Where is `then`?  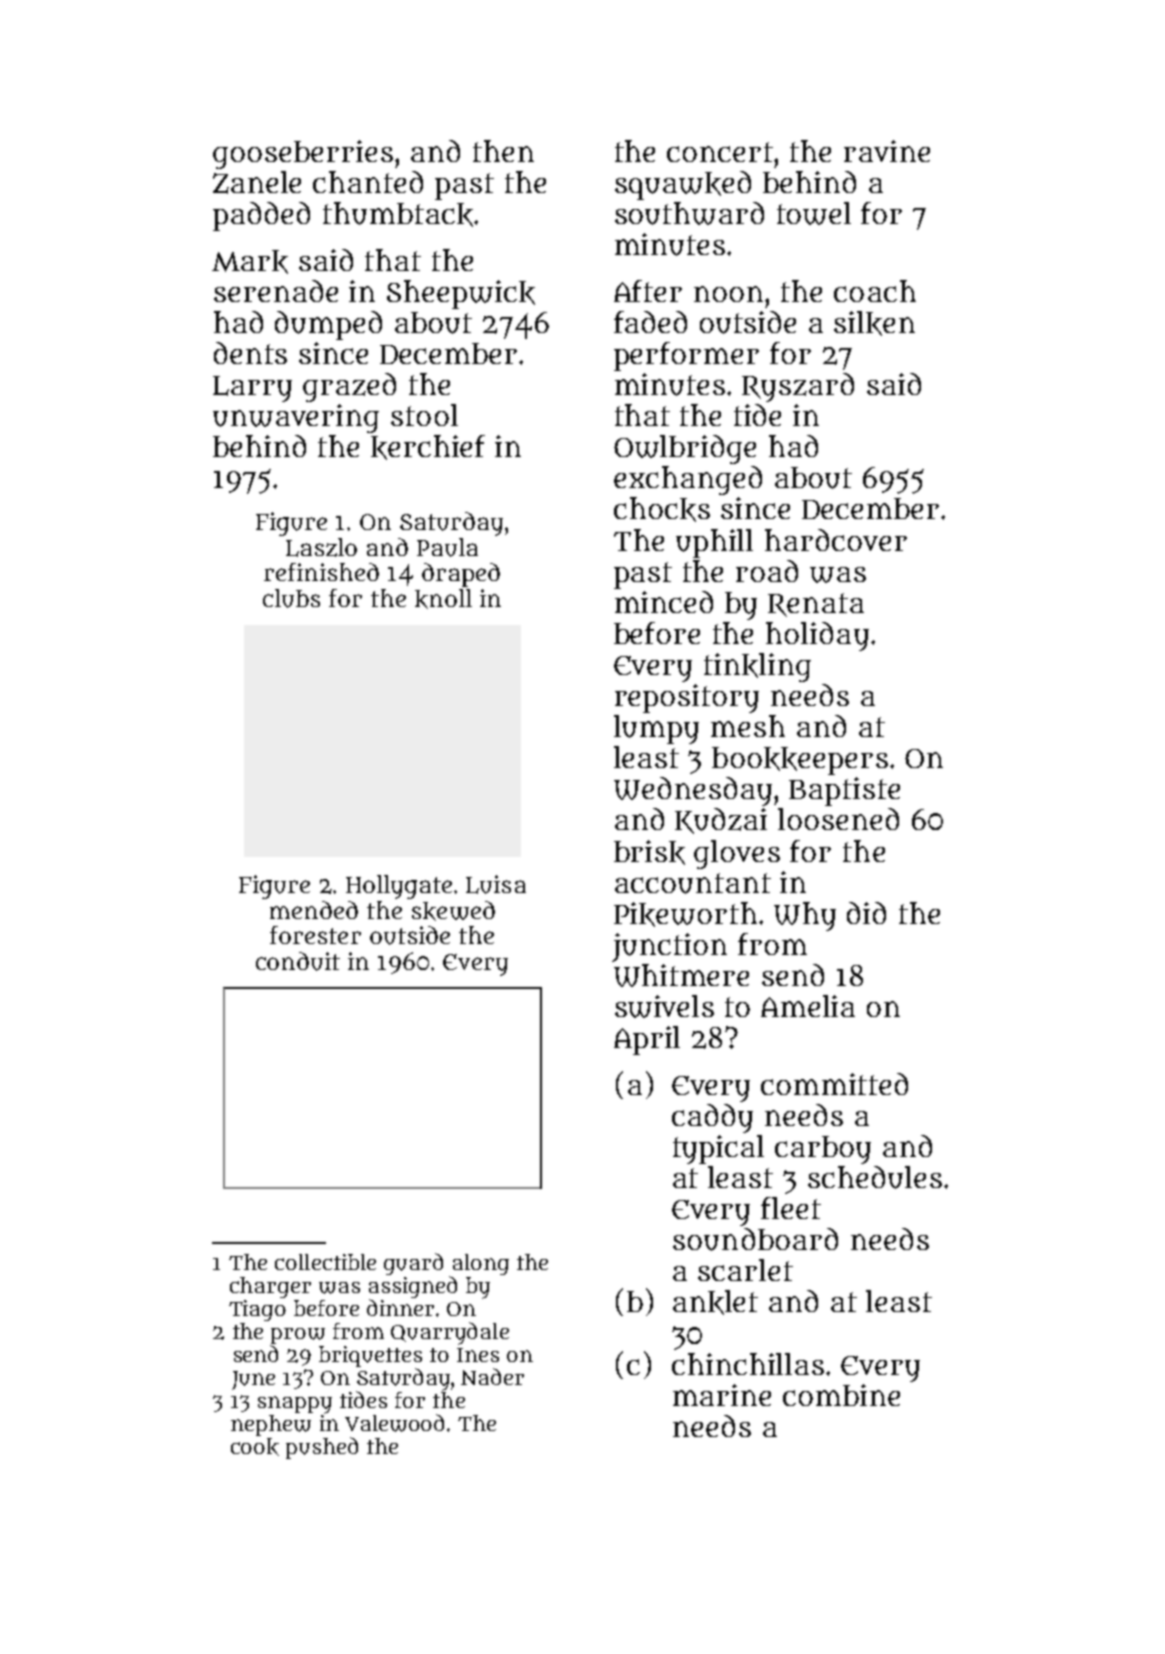 then is located at coordinates (503, 151).
